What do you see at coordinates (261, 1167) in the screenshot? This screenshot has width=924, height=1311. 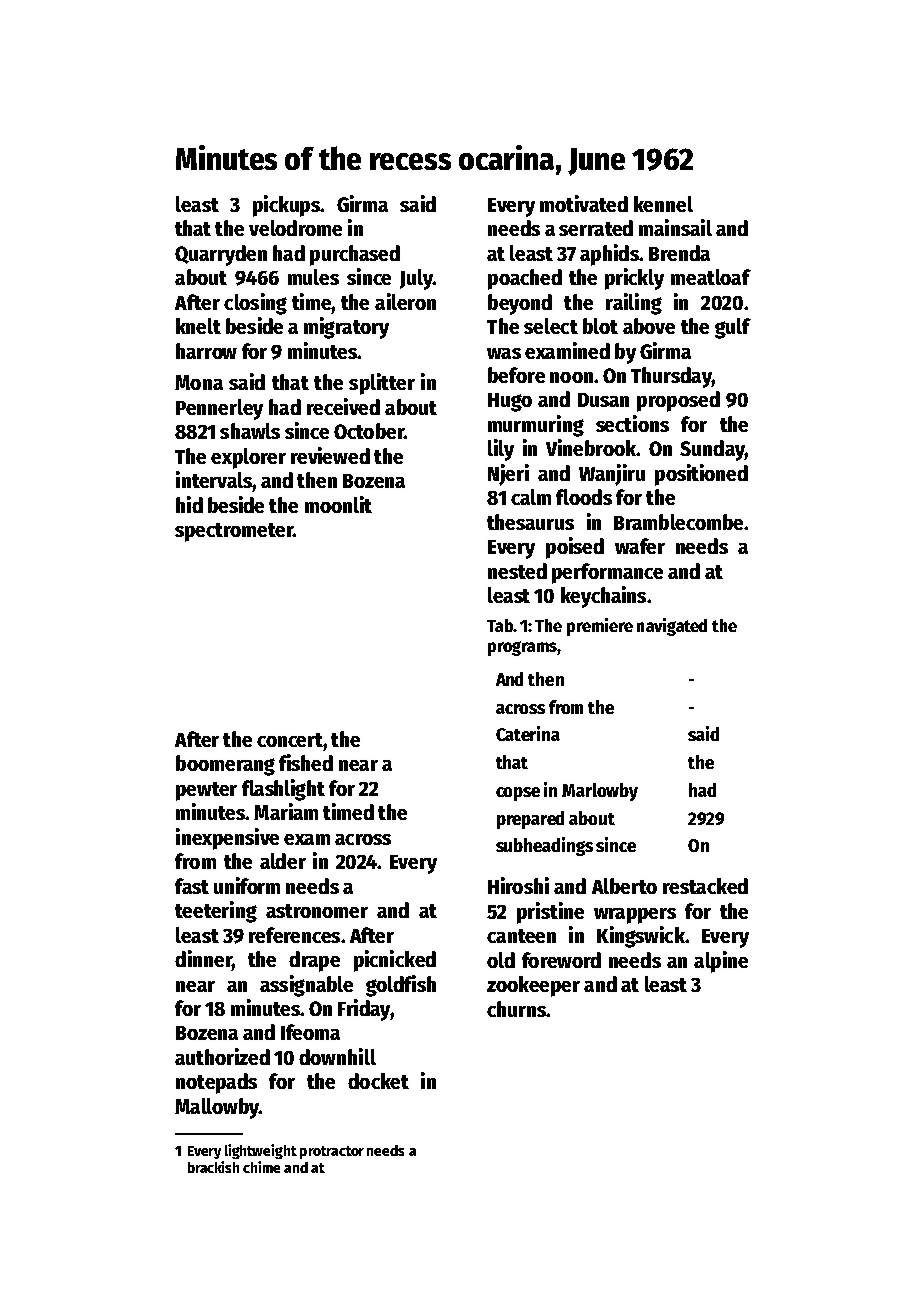 I see `chime` at bounding box center [261, 1167].
